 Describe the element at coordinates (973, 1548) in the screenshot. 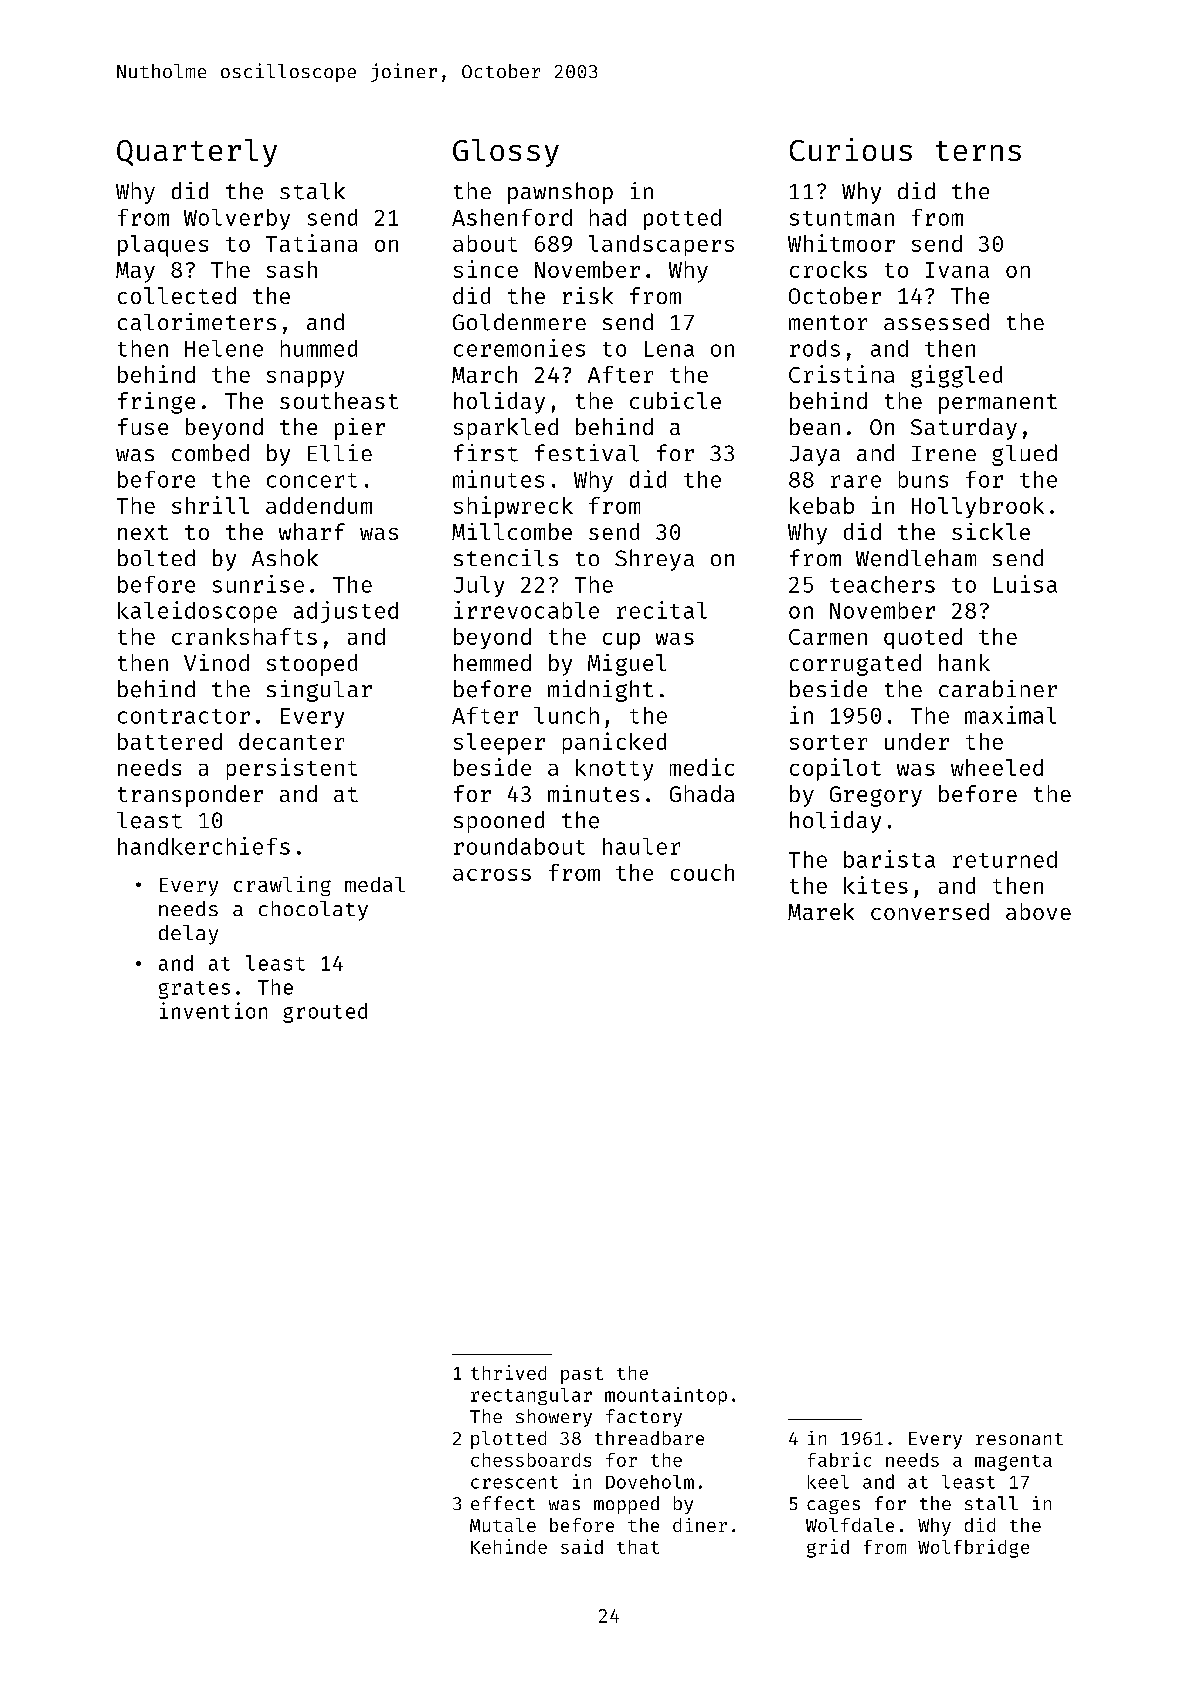

I see `Wolfbridge` at that location.
